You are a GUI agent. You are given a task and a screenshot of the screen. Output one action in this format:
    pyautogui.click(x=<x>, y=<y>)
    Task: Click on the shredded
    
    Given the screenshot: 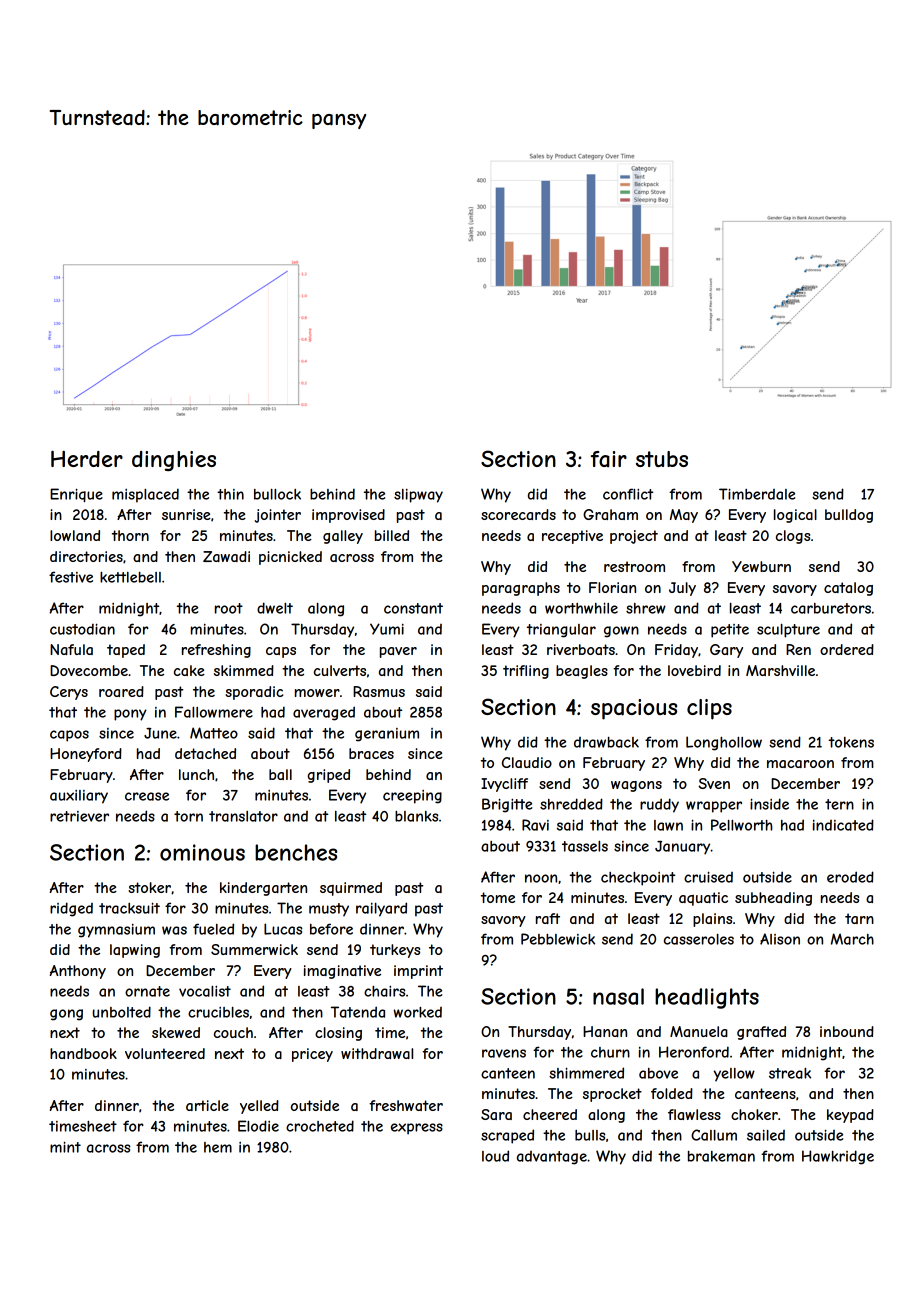 What is the action you would take?
    pyautogui.click(x=571, y=804)
